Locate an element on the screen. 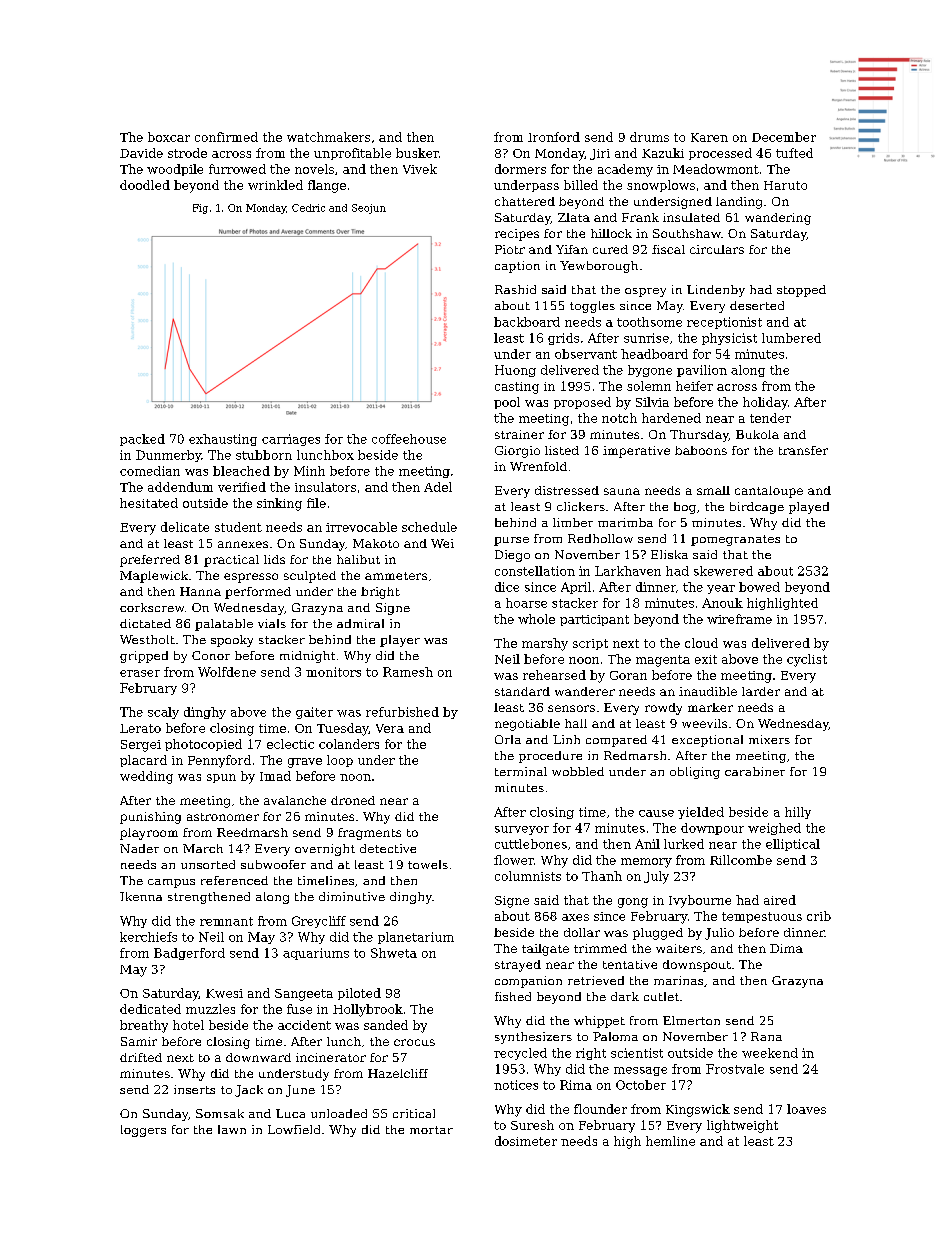 This screenshot has height=1233, width=952. doodled is located at coordinates (145, 185).
